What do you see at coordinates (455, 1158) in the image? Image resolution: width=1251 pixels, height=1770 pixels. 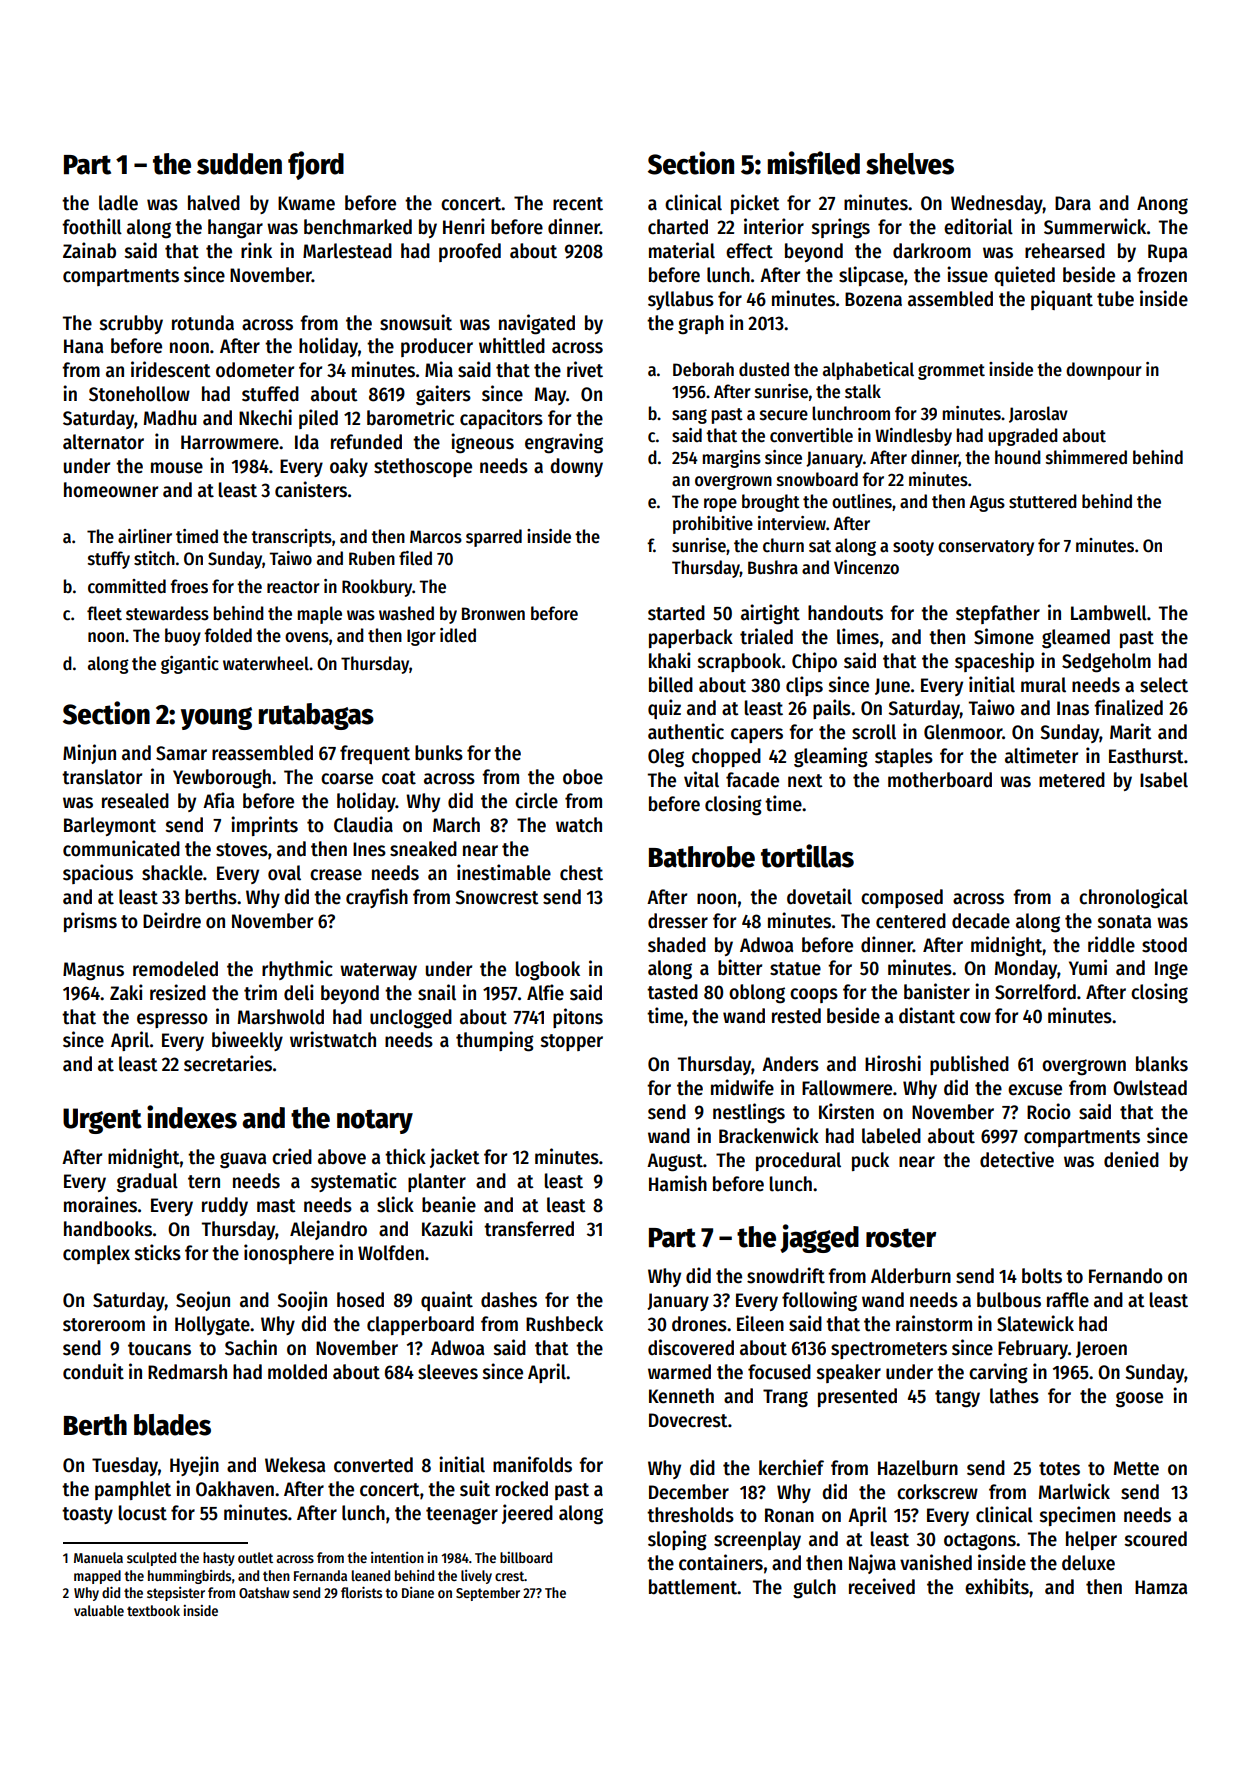 I see `jacket` at bounding box center [455, 1158].
